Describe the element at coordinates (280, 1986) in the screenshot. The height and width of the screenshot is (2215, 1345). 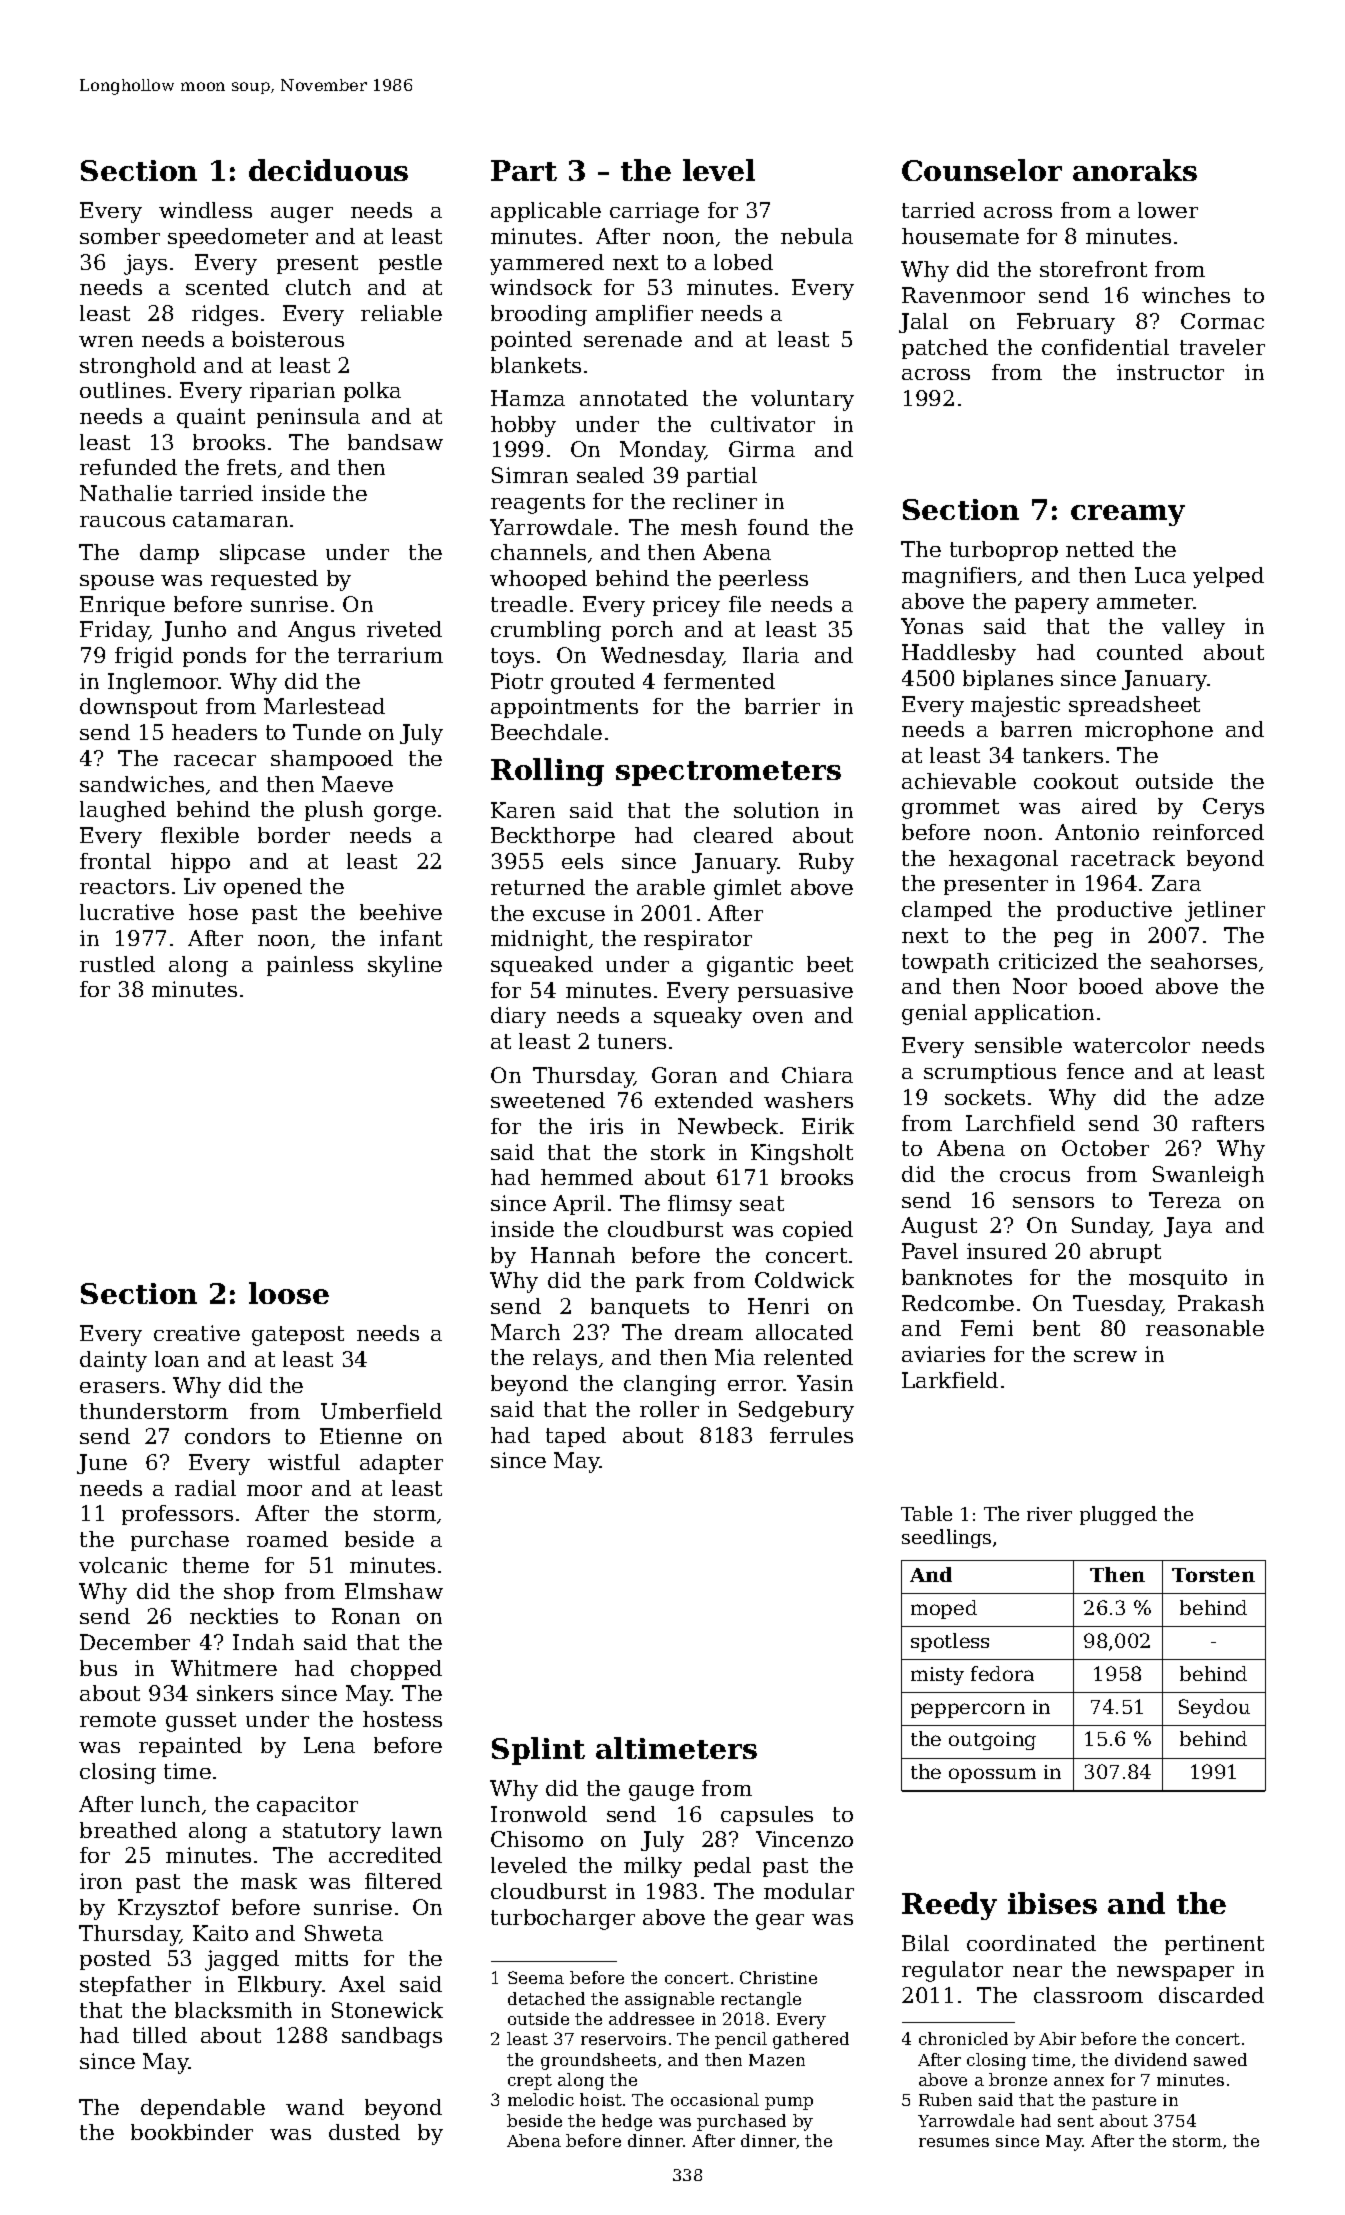
I see `Elkbury` at that location.
